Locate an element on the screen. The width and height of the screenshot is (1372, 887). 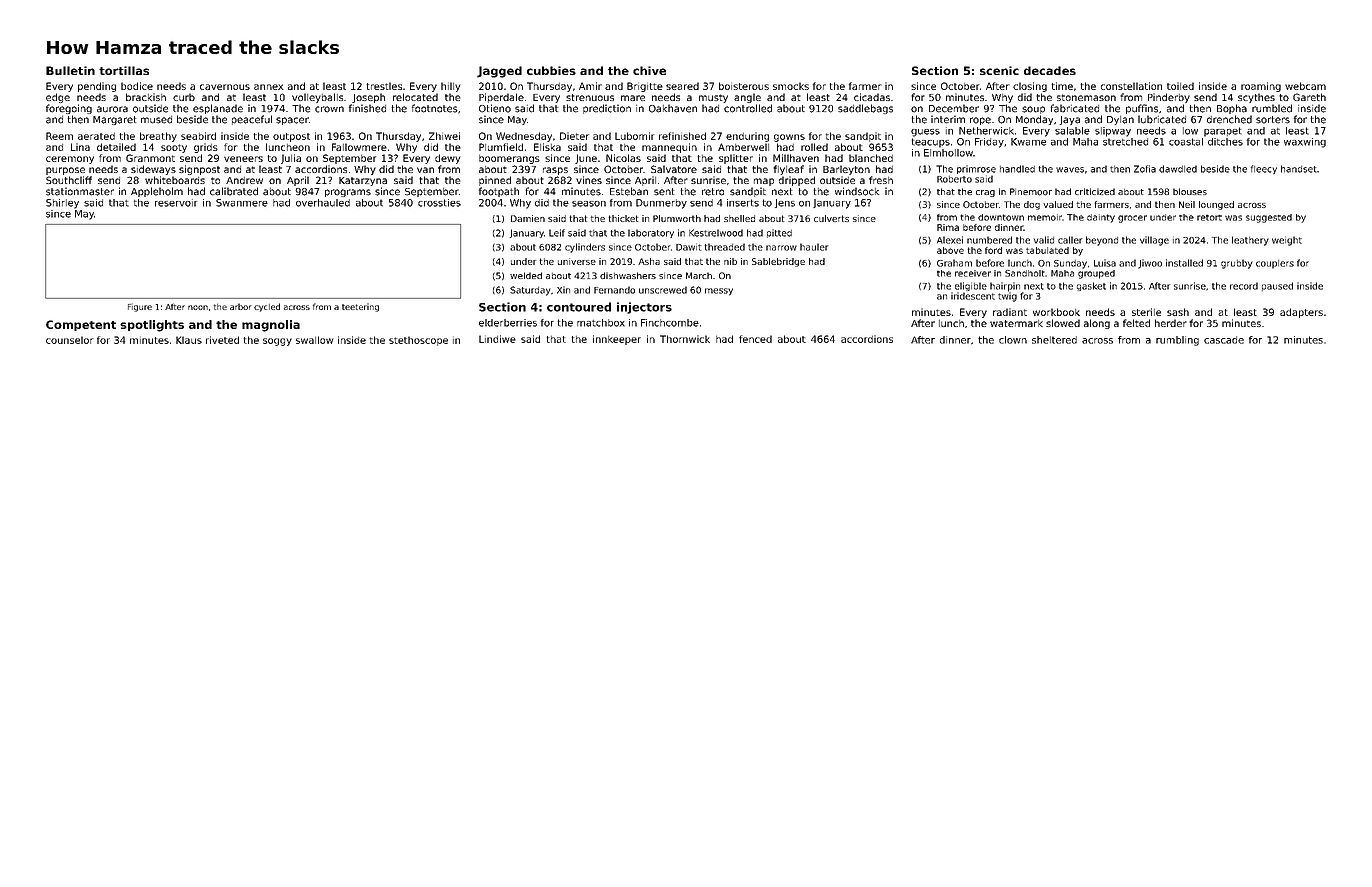
chive is located at coordinates (649, 70).
